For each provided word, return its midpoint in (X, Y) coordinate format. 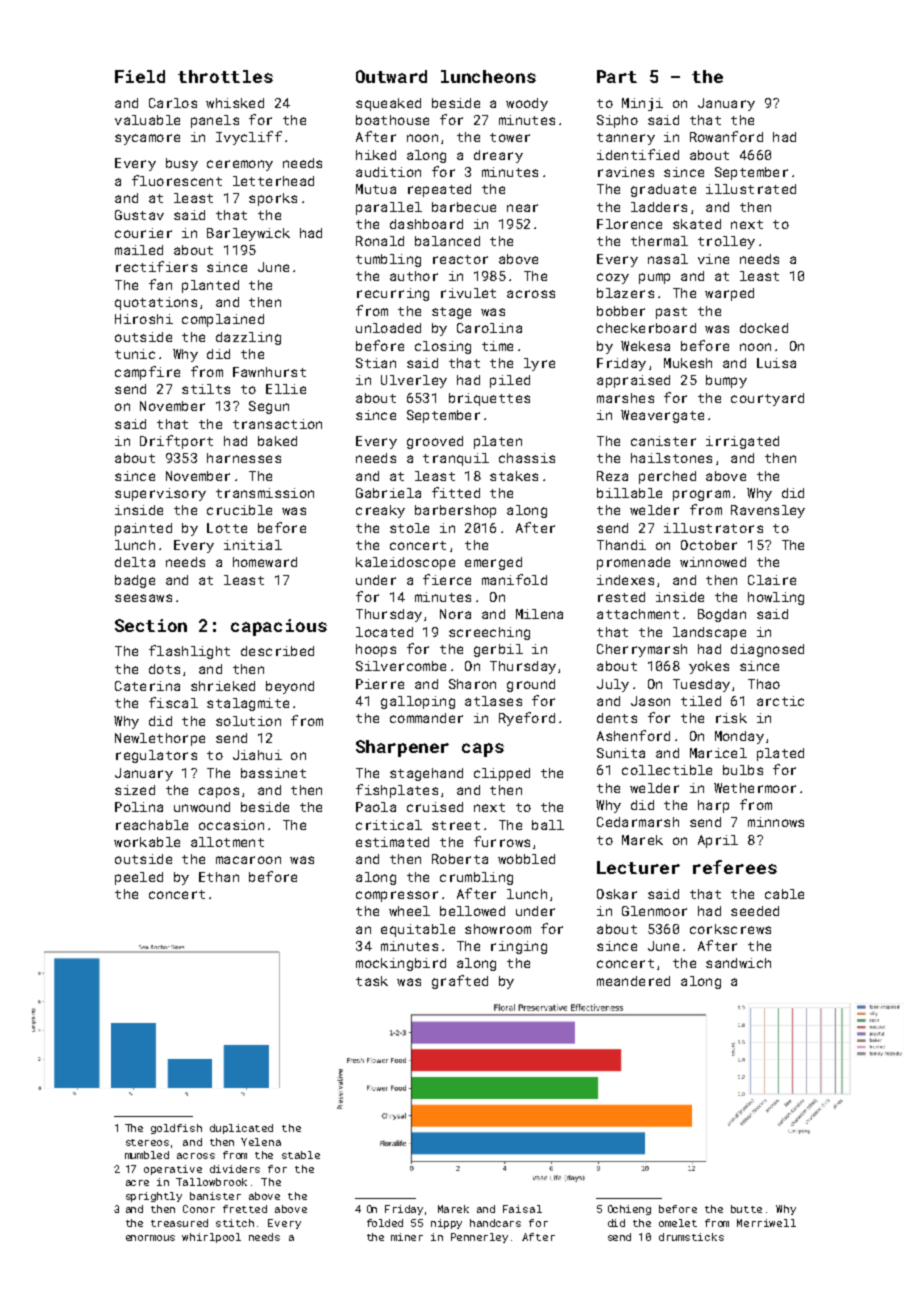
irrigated (742, 442)
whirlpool (211, 1238)
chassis (527, 458)
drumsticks (691, 1237)
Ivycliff (249, 138)
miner (407, 1237)
